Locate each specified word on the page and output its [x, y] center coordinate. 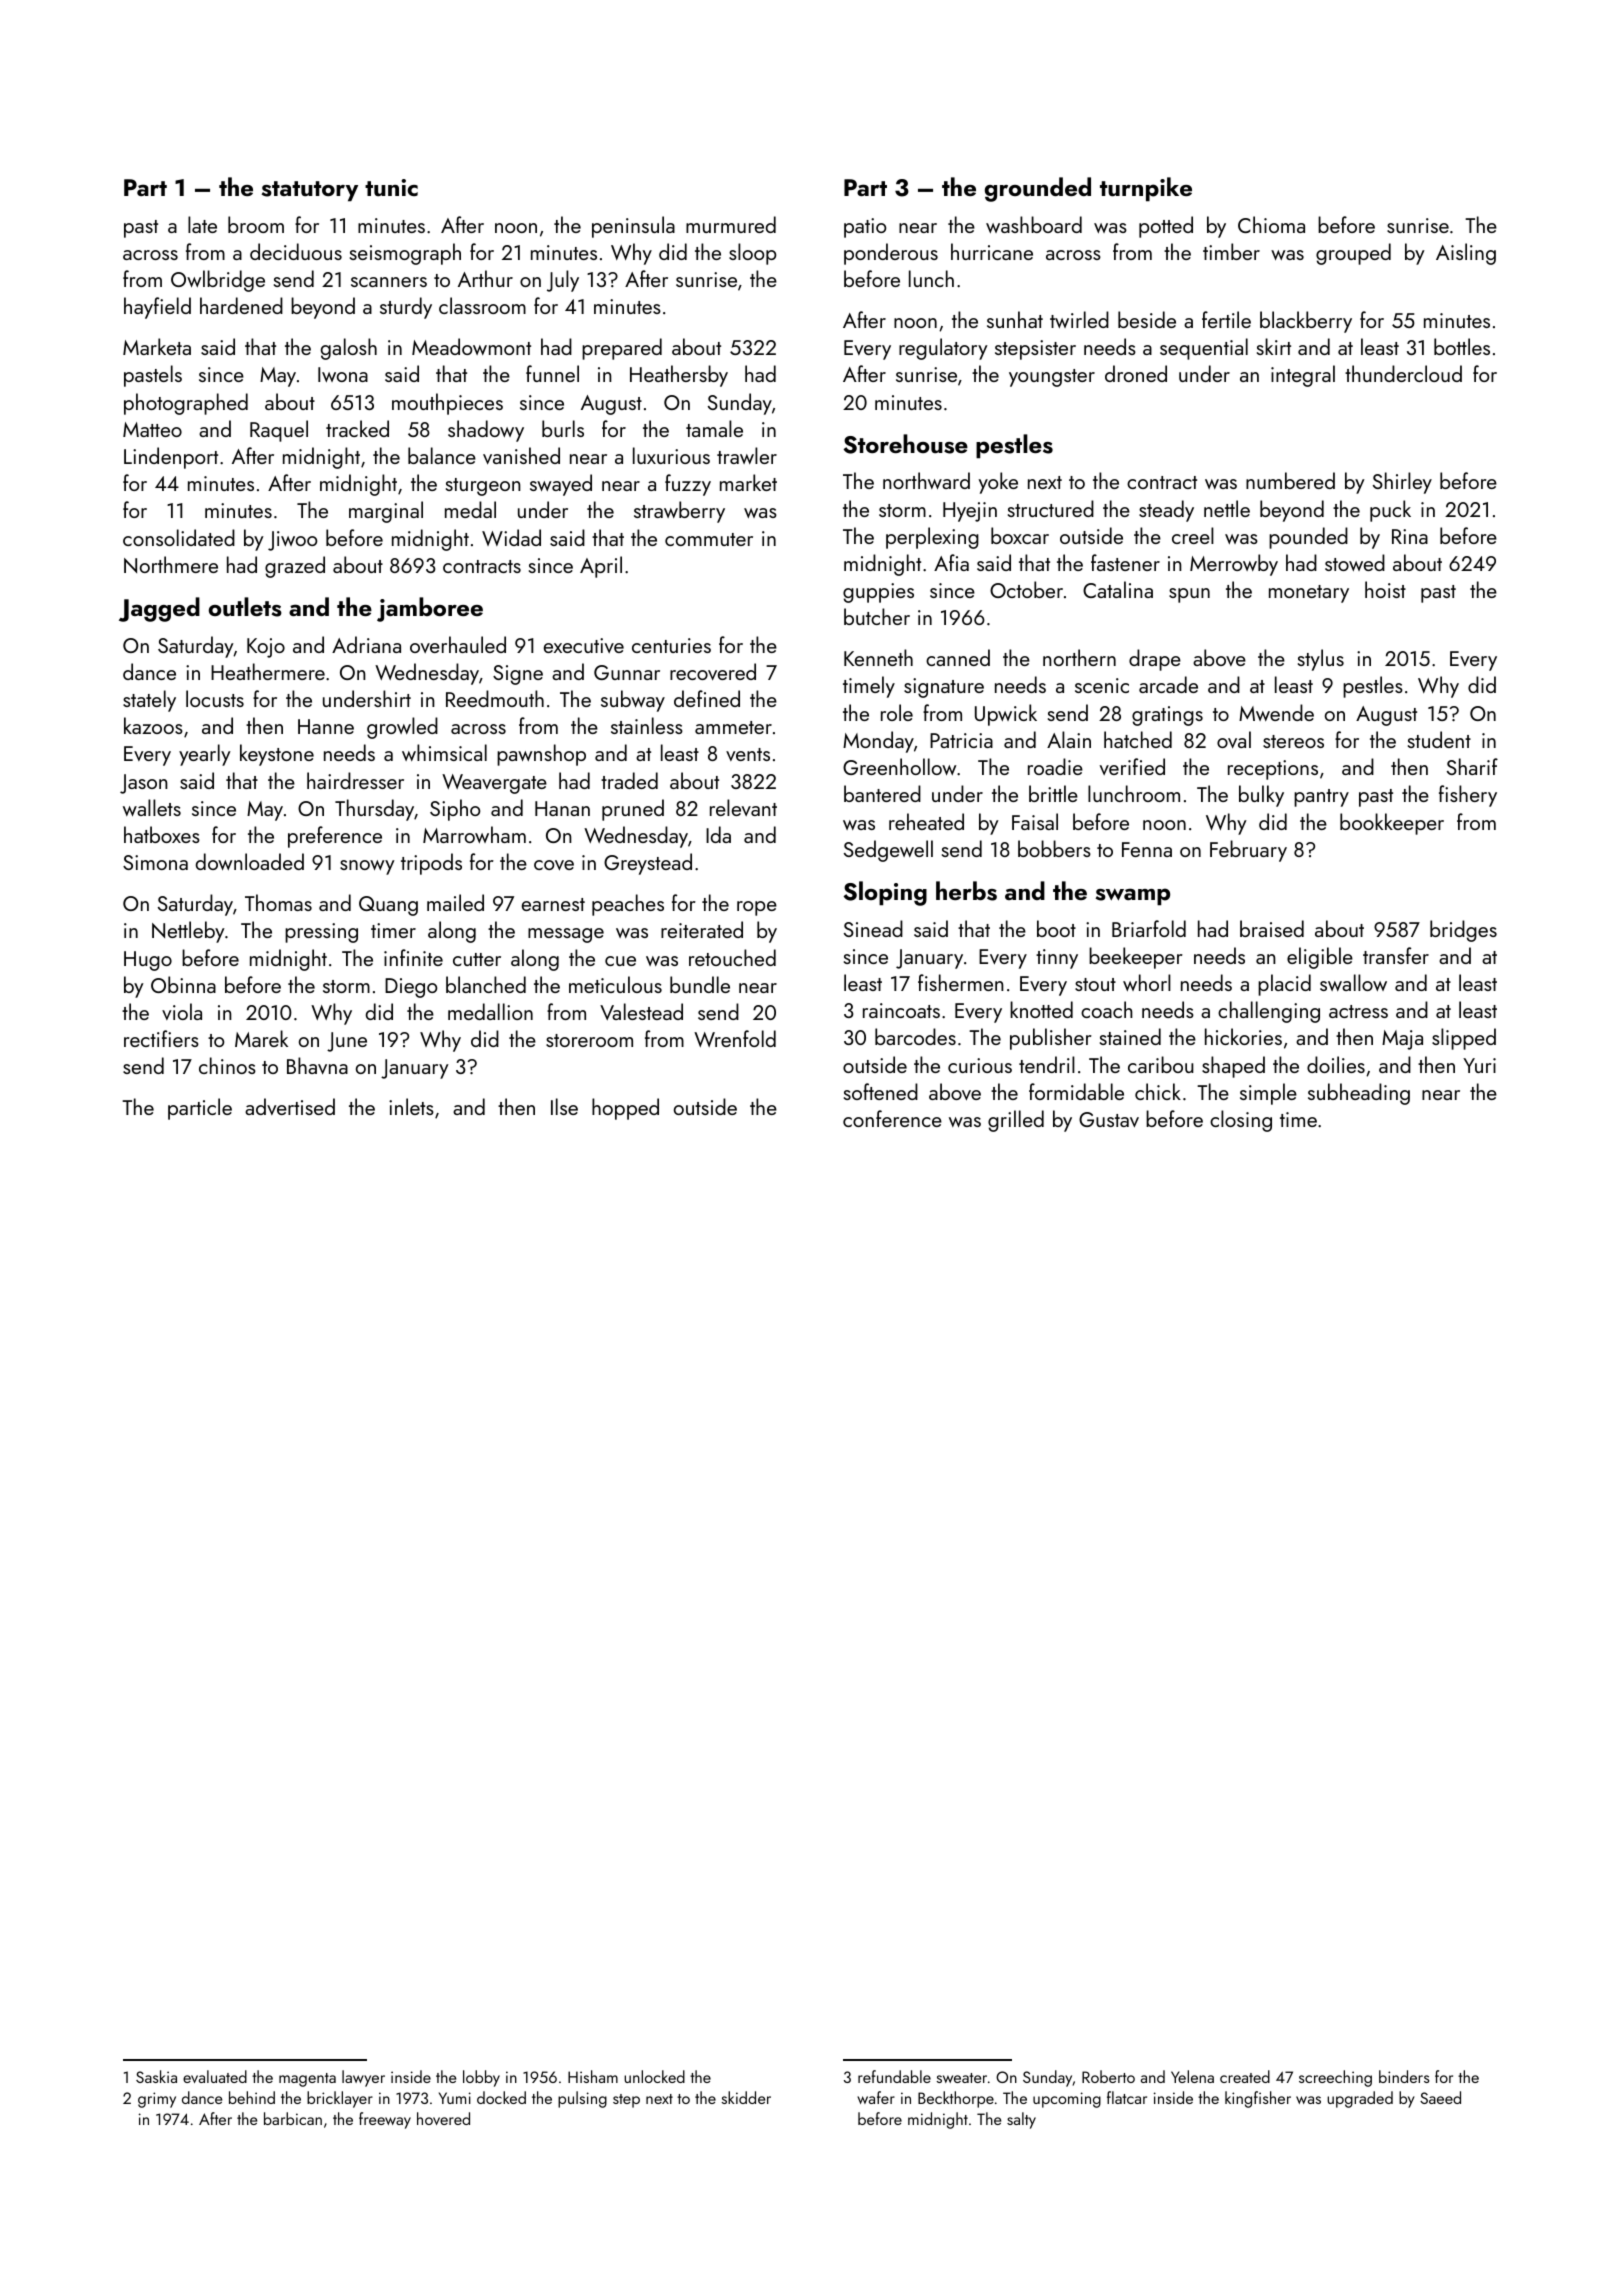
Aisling [1466, 254]
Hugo [148, 961]
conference [892, 1118]
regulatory [943, 349]
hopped [625, 1109]
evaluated [215, 2076]
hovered [443, 2118]
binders [1404, 2076]
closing [1241, 1121]
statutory [310, 191]
